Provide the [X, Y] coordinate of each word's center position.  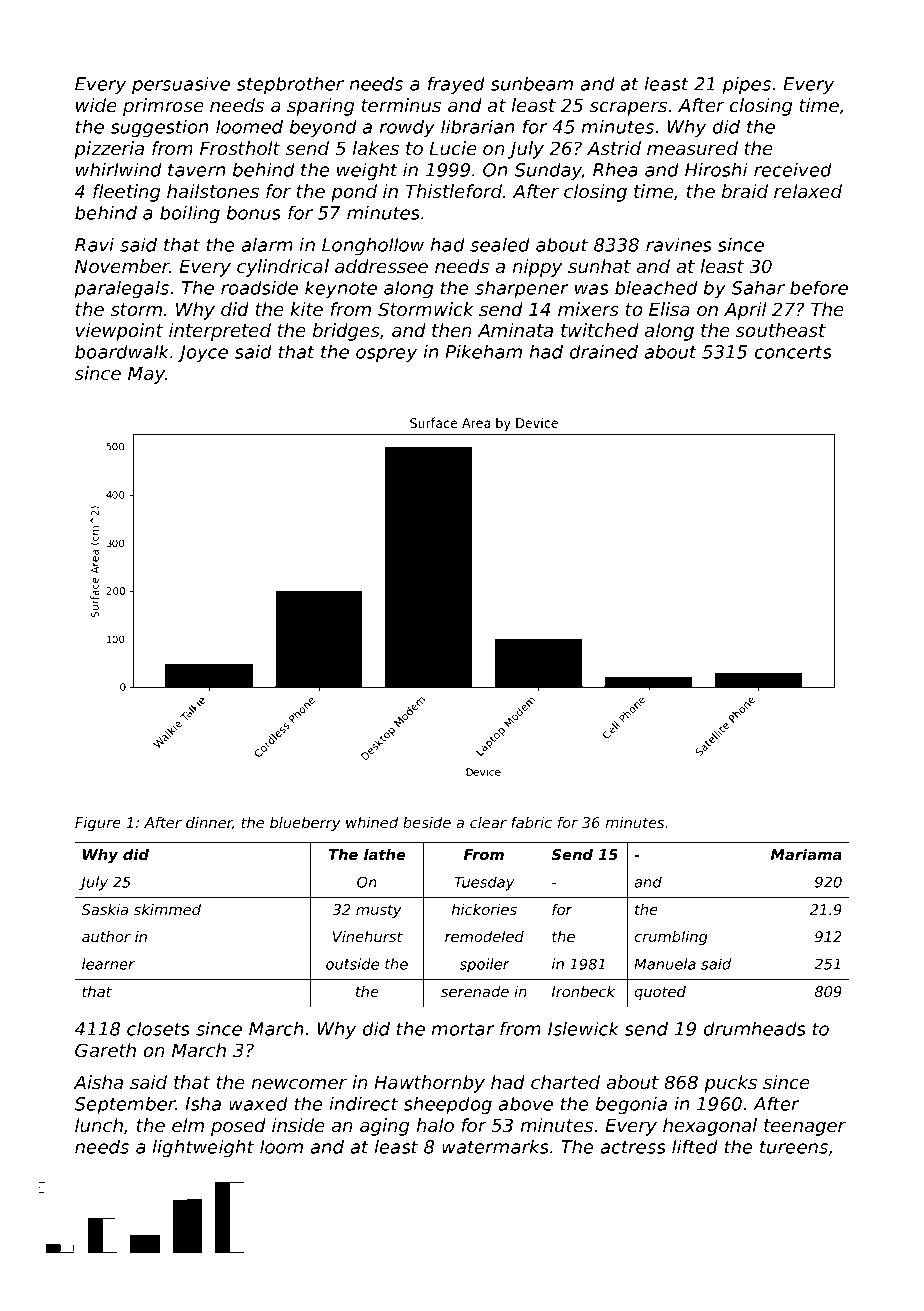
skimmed [167, 909]
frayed [456, 85]
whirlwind [119, 169]
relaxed [808, 191]
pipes [746, 85]
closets [158, 1028]
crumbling [671, 938]
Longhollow [373, 246]
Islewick [583, 1028]
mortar [463, 1029]
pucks [730, 1084]
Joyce [202, 354]
